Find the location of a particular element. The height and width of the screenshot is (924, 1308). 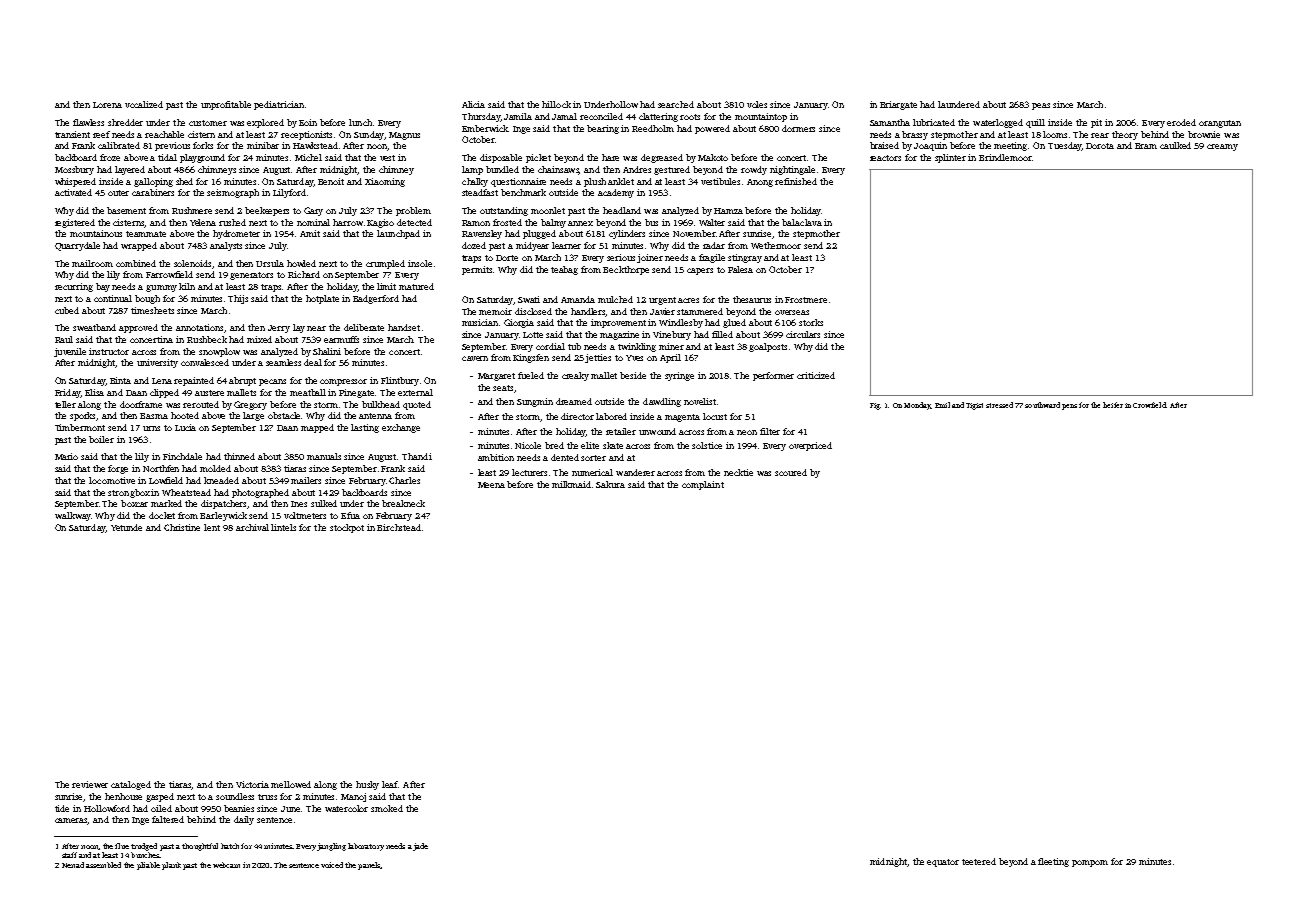

storks is located at coordinates (811, 322).
